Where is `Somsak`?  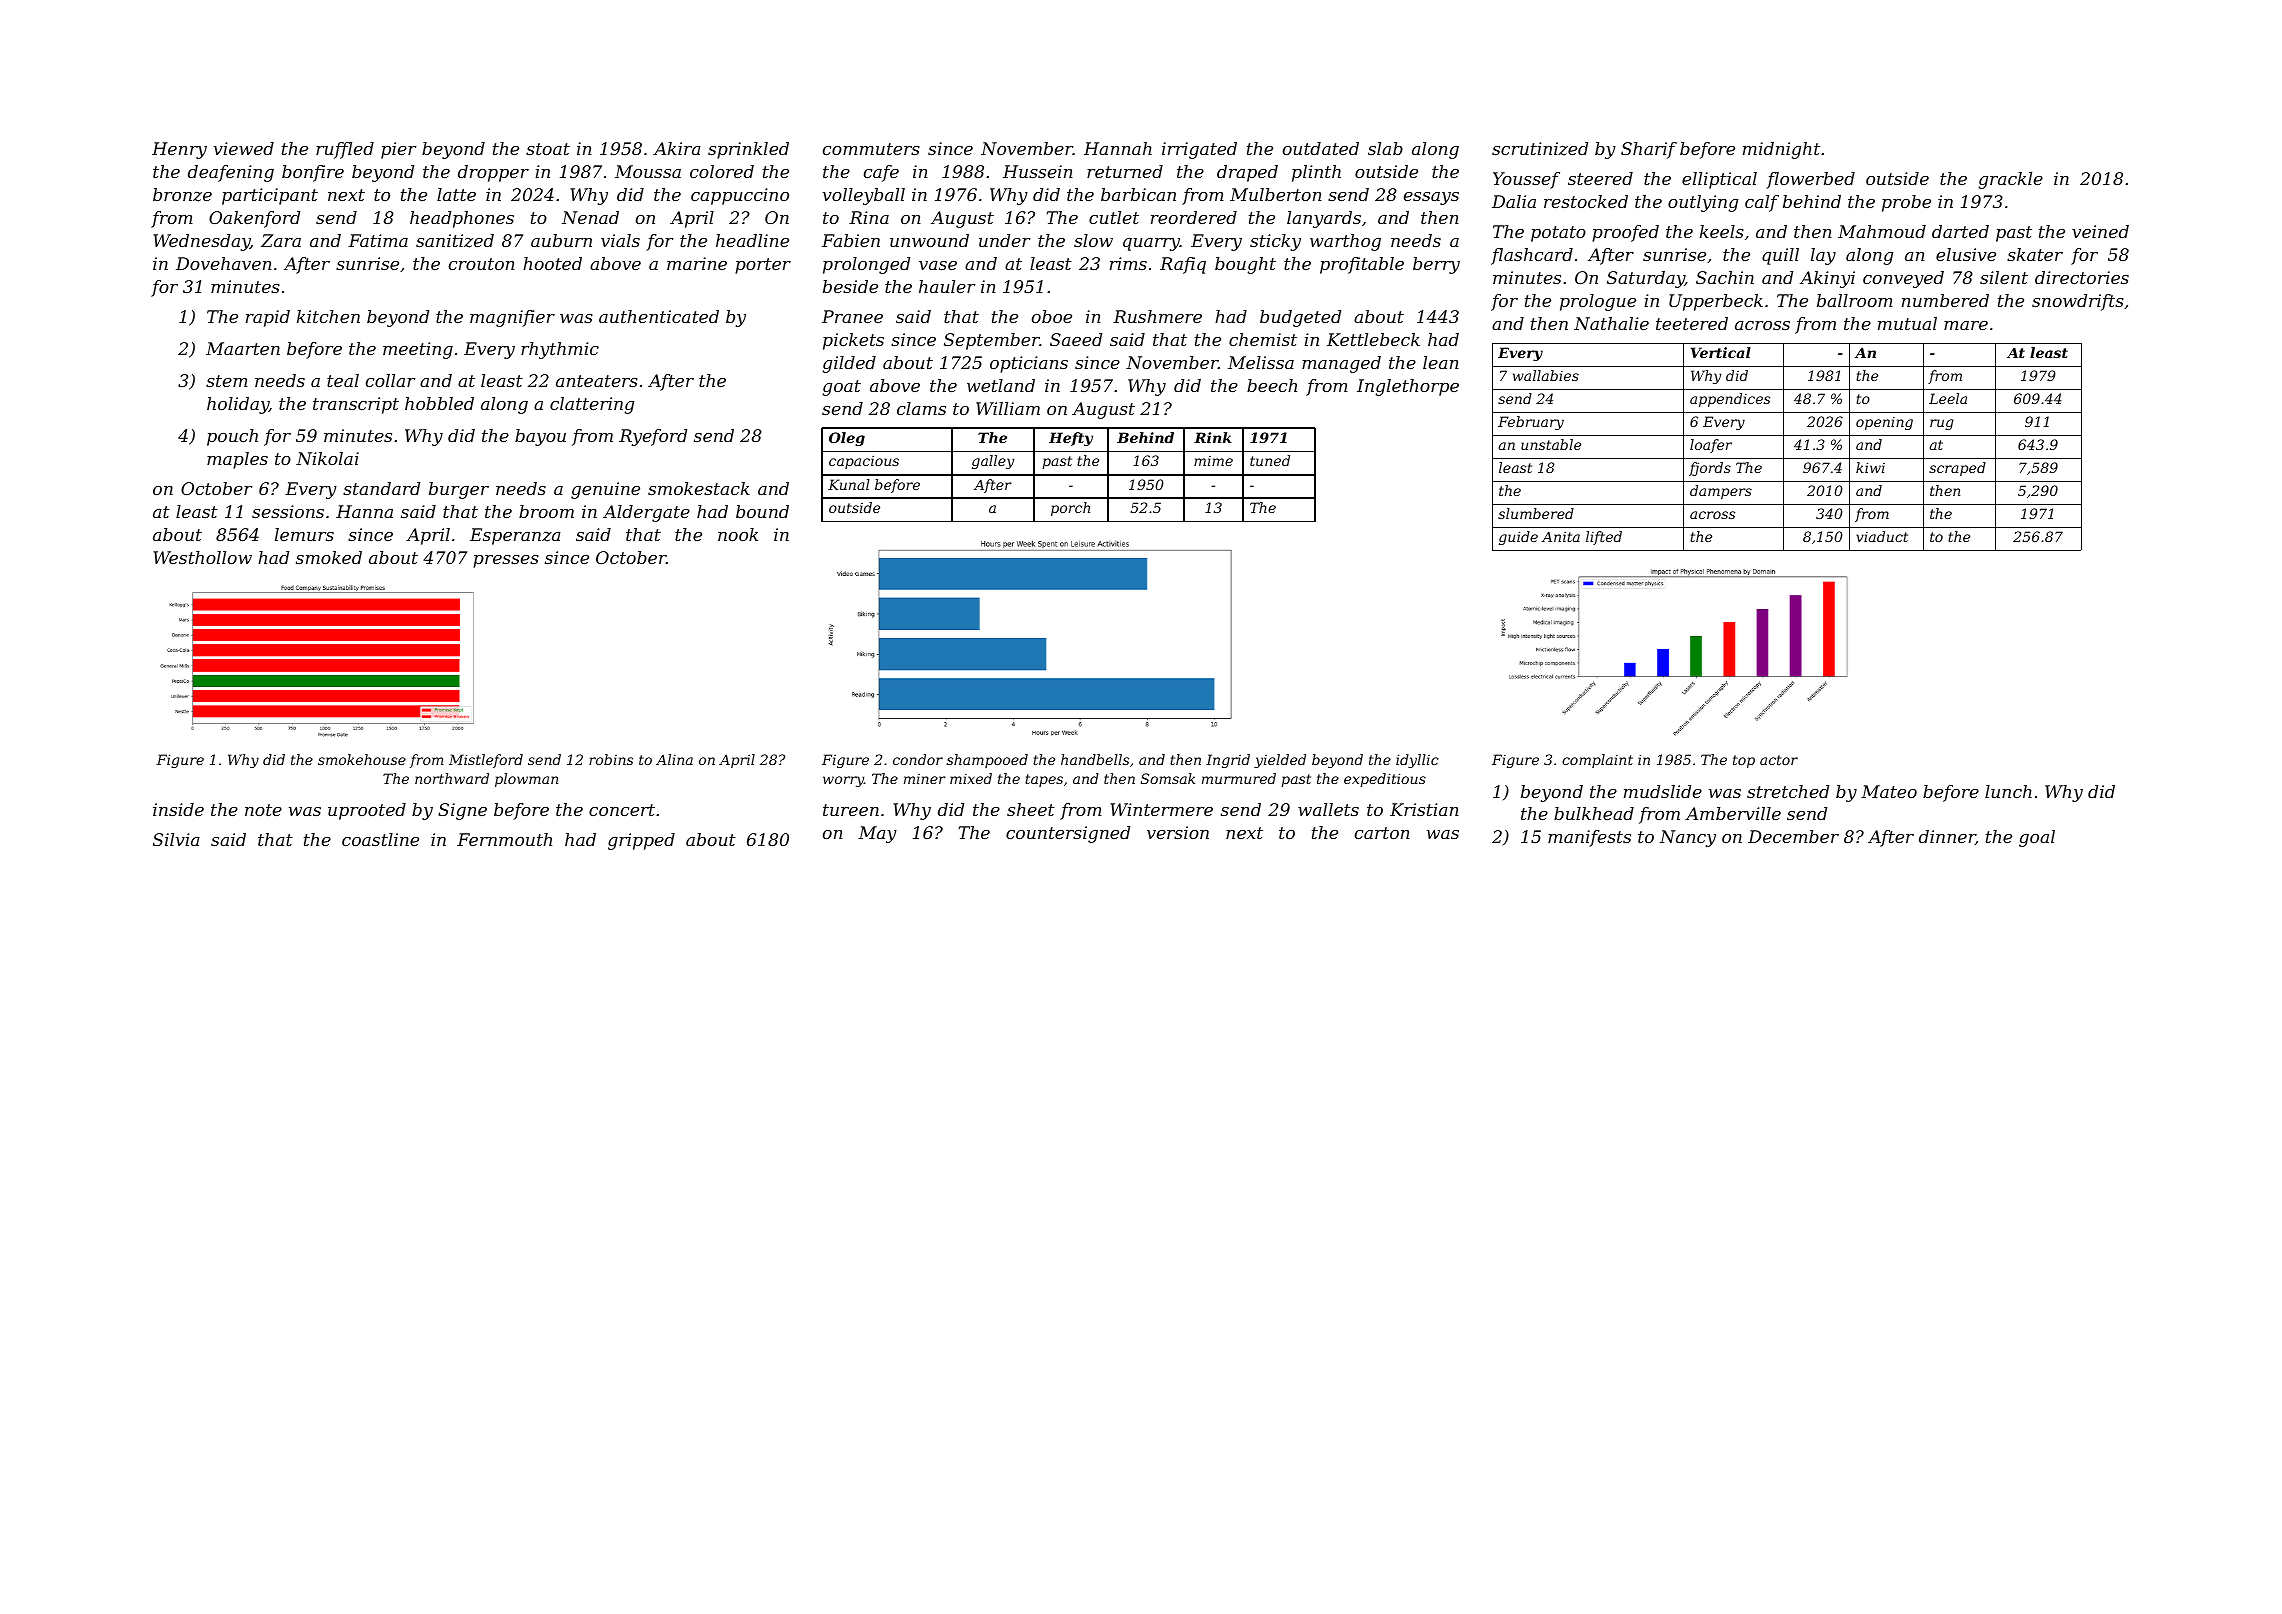
Somsak is located at coordinates (1168, 778).
